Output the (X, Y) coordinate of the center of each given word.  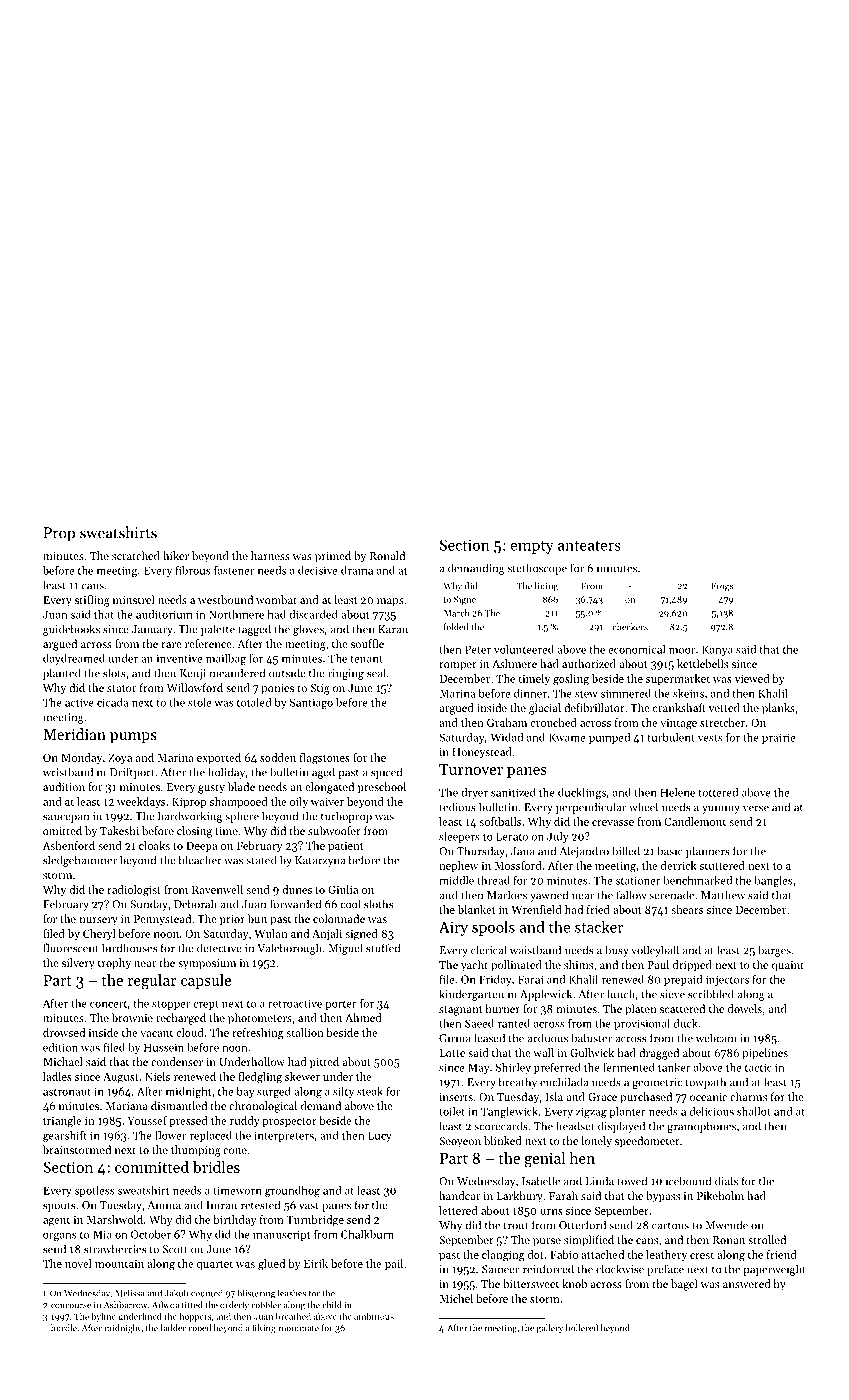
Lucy (380, 1136)
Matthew (723, 895)
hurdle (64, 1328)
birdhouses (129, 948)
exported (219, 758)
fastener (234, 570)
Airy (453, 928)
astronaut (67, 1092)
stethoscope (537, 569)
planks (778, 709)
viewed (752, 678)
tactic (758, 1067)
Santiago (311, 703)
